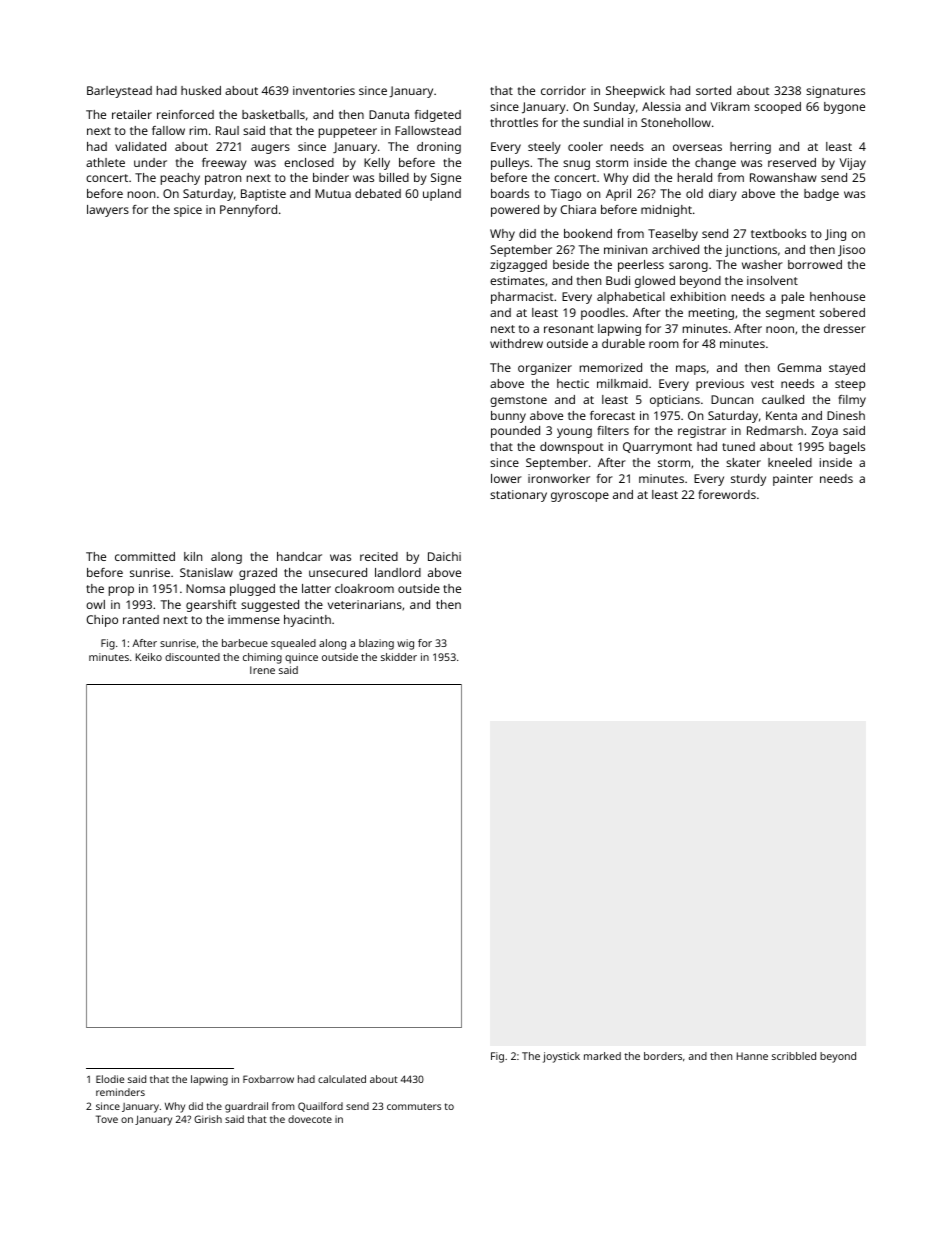 The image size is (952, 1233). What do you see at coordinates (544, 148) in the image?
I see `steely` at bounding box center [544, 148].
